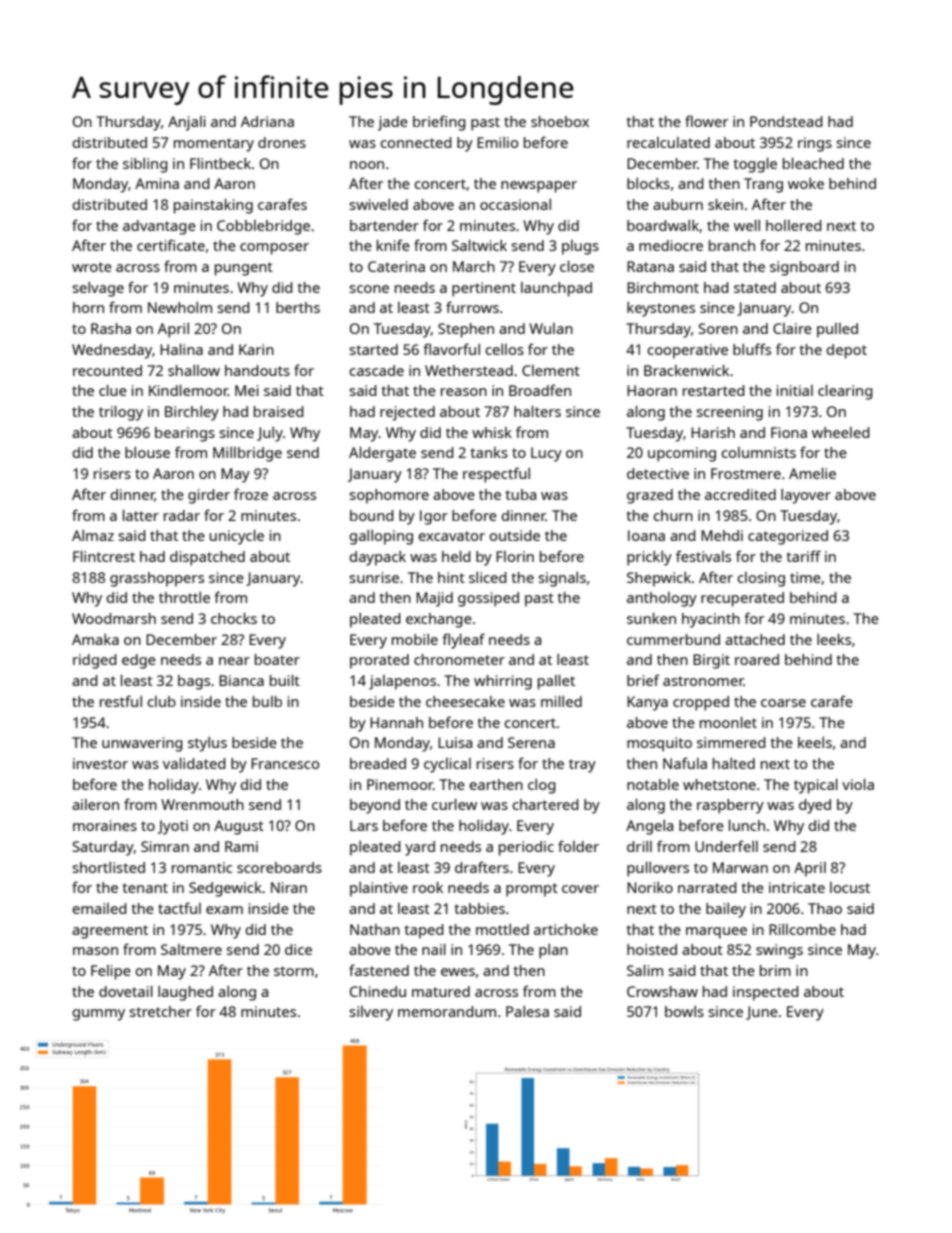 The height and width of the screenshot is (1233, 952). I want to click on memorandum, so click(447, 1011).
